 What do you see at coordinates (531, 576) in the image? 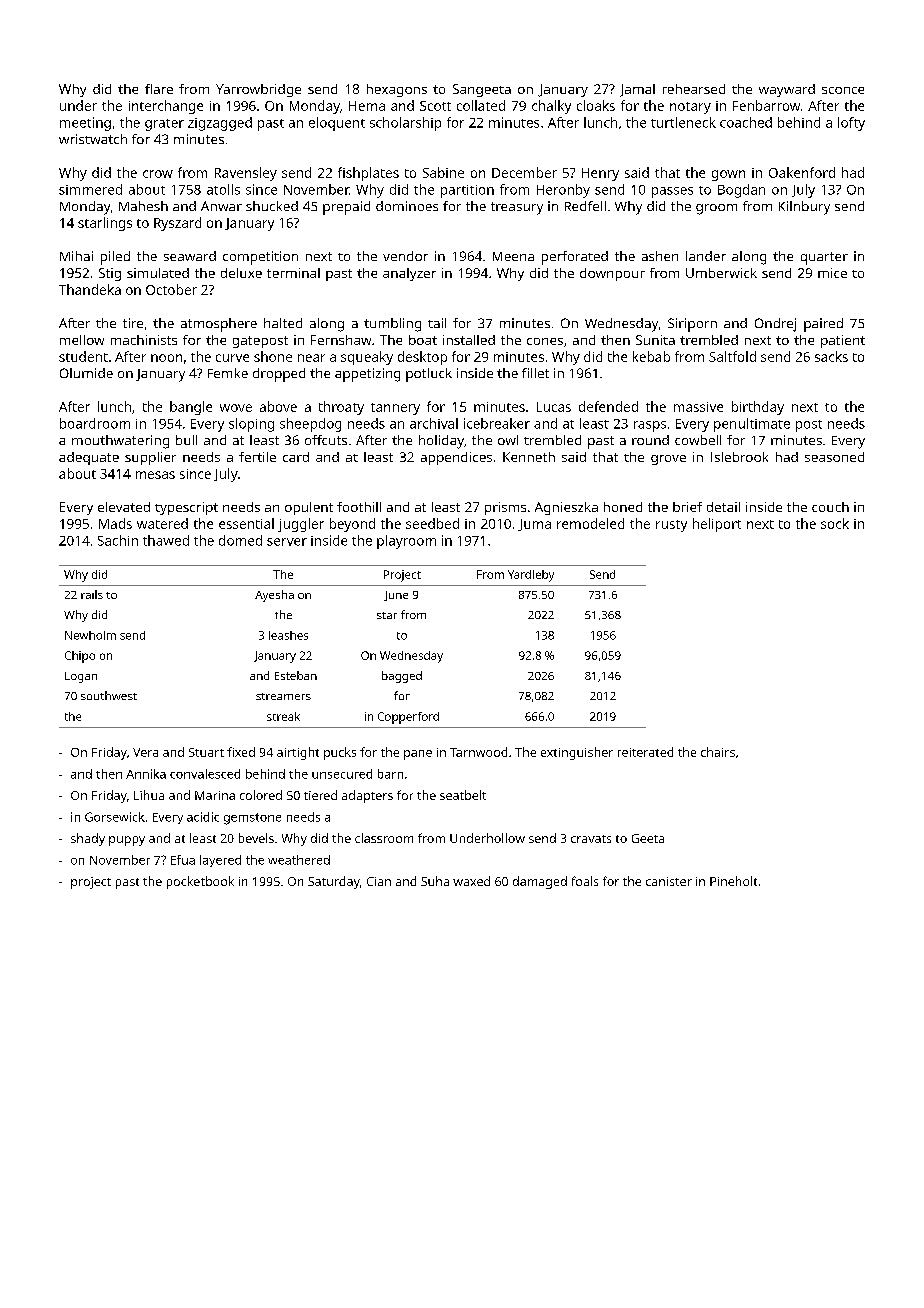
I see `Yardleby` at bounding box center [531, 576].
